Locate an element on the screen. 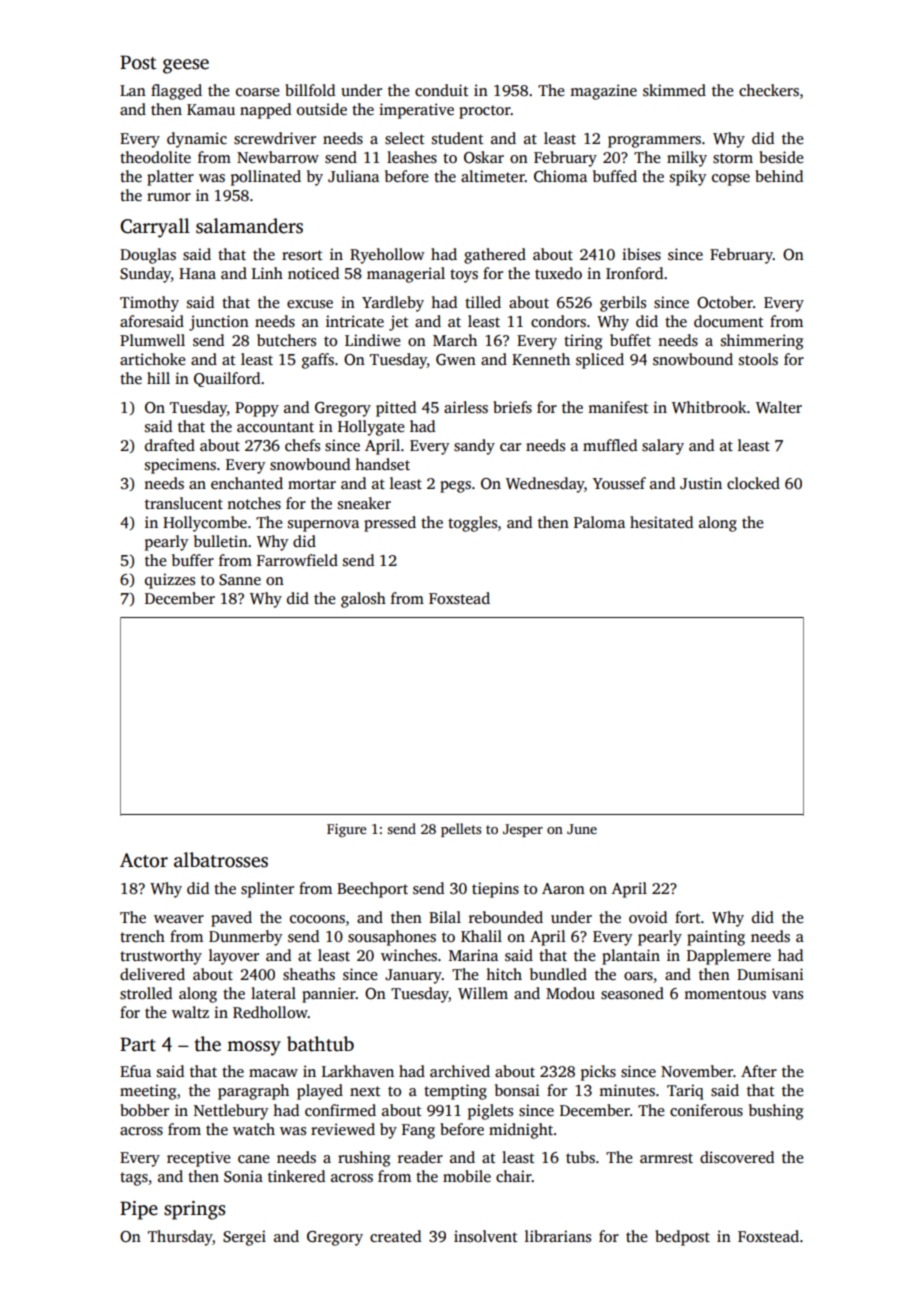 The height and width of the screenshot is (1308, 924). October is located at coordinates (725, 302).
